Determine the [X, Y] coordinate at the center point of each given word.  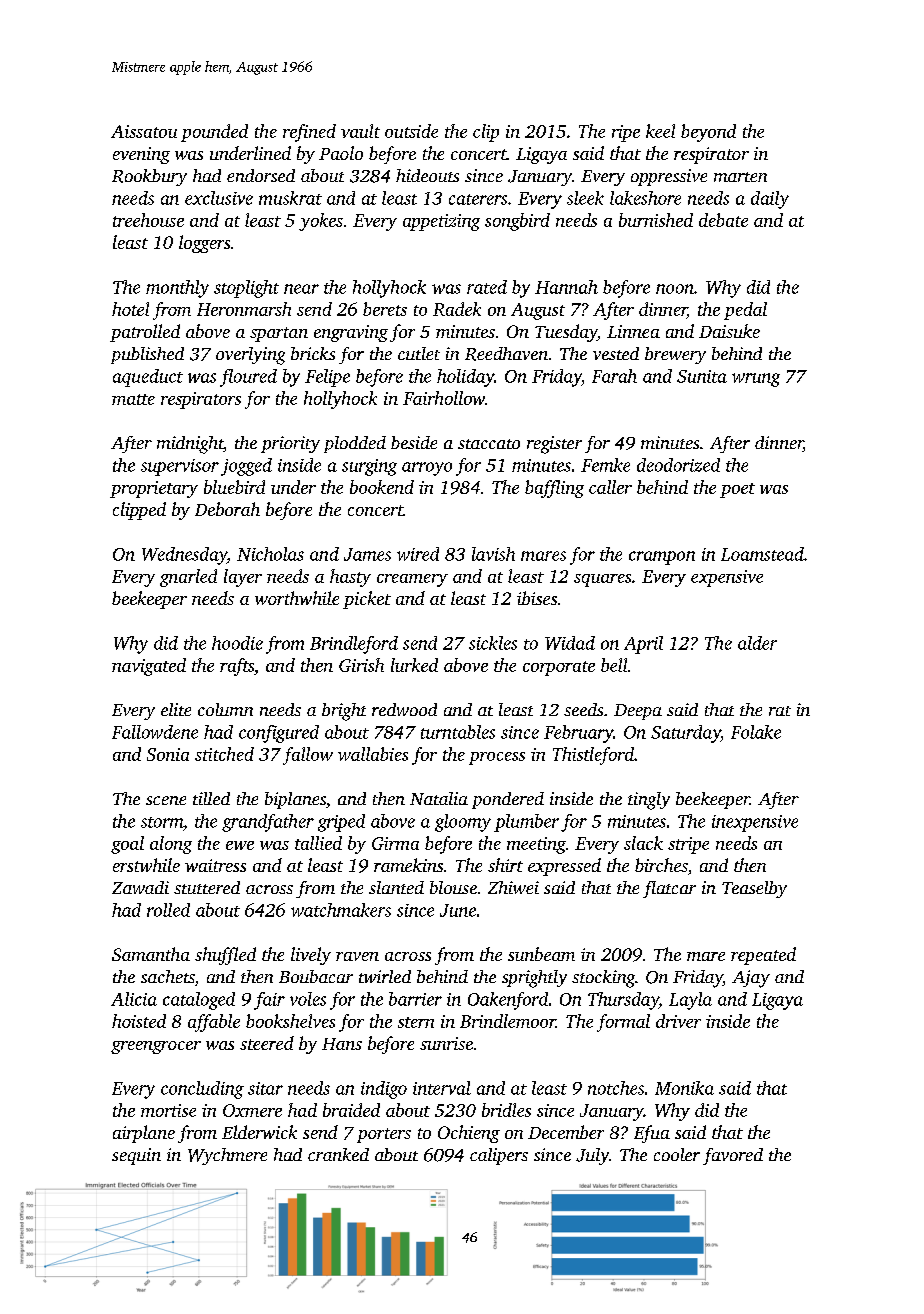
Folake [756, 732]
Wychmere [227, 1156]
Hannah [566, 287]
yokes [321, 222]
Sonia [168, 754]
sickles [493, 643]
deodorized [678, 465]
